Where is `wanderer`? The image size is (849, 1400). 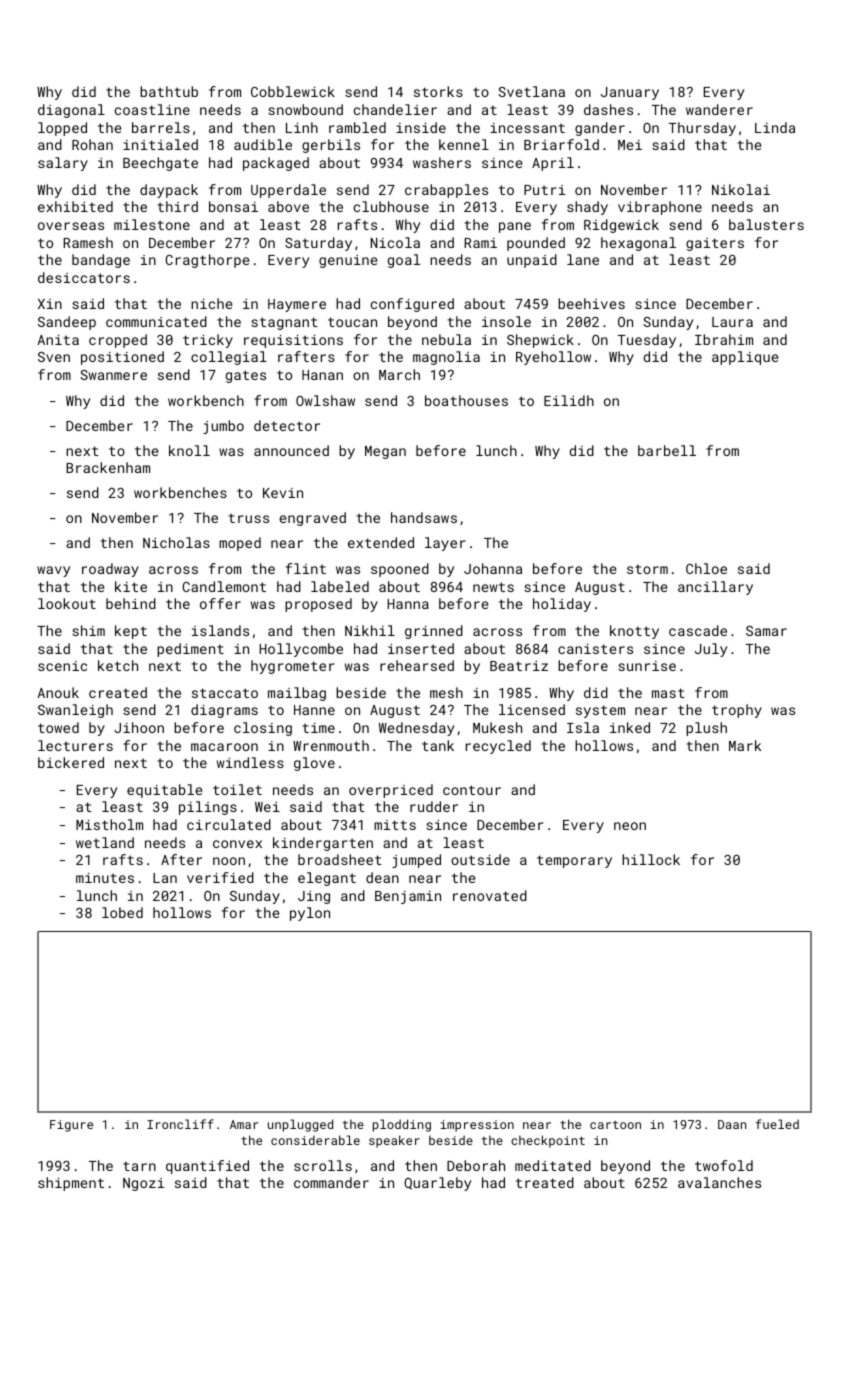
wanderer is located at coordinates (719, 109).
